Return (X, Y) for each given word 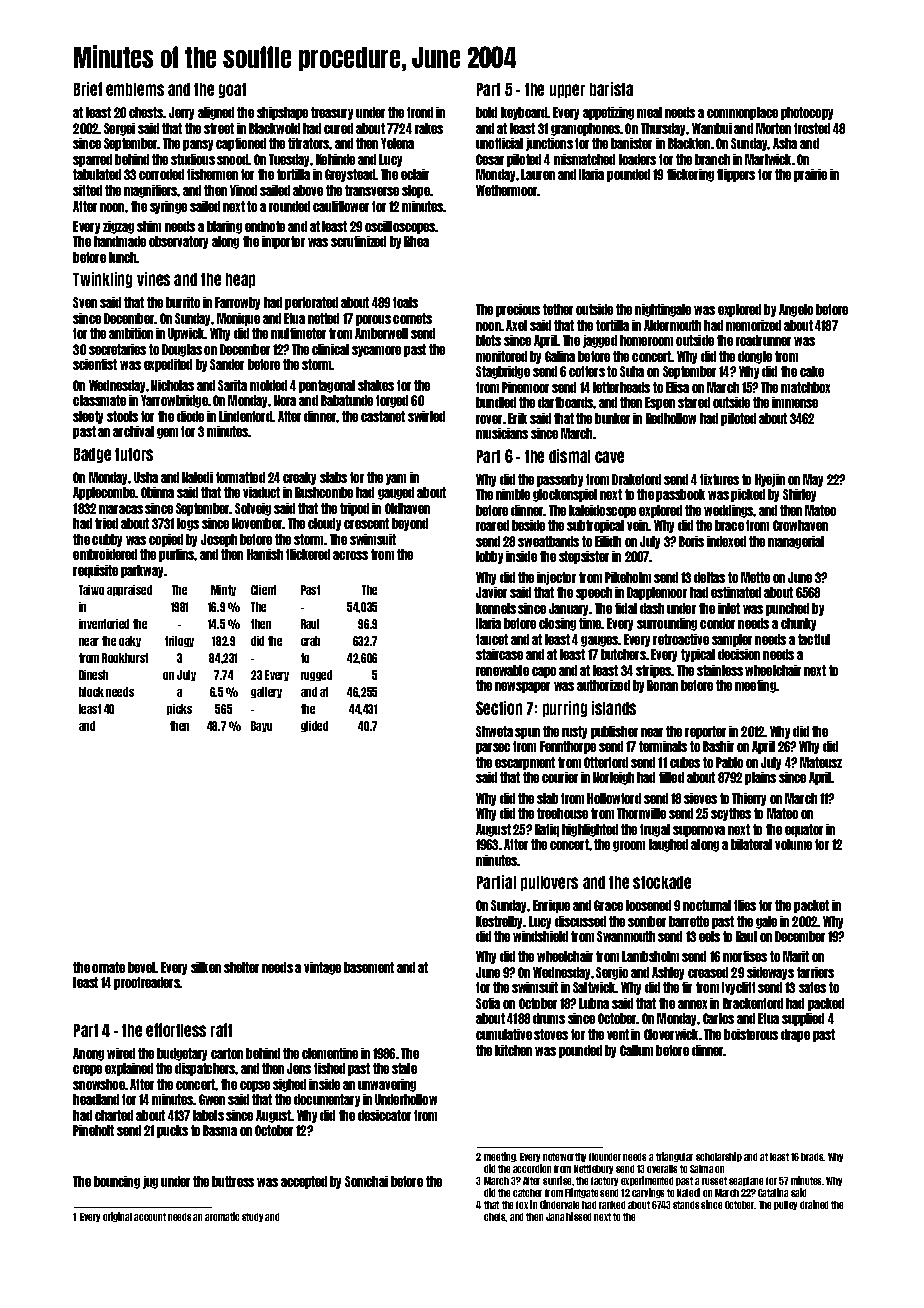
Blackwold (274, 128)
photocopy (807, 113)
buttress (233, 1181)
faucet (492, 639)
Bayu (261, 726)
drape (795, 1035)
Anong (88, 1054)
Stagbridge (503, 372)
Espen (660, 403)
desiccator (384, 1115)
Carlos (718, 1018)
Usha (146, 477)
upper (567, 91)
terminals (663, 746)
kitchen (513, 1050)
